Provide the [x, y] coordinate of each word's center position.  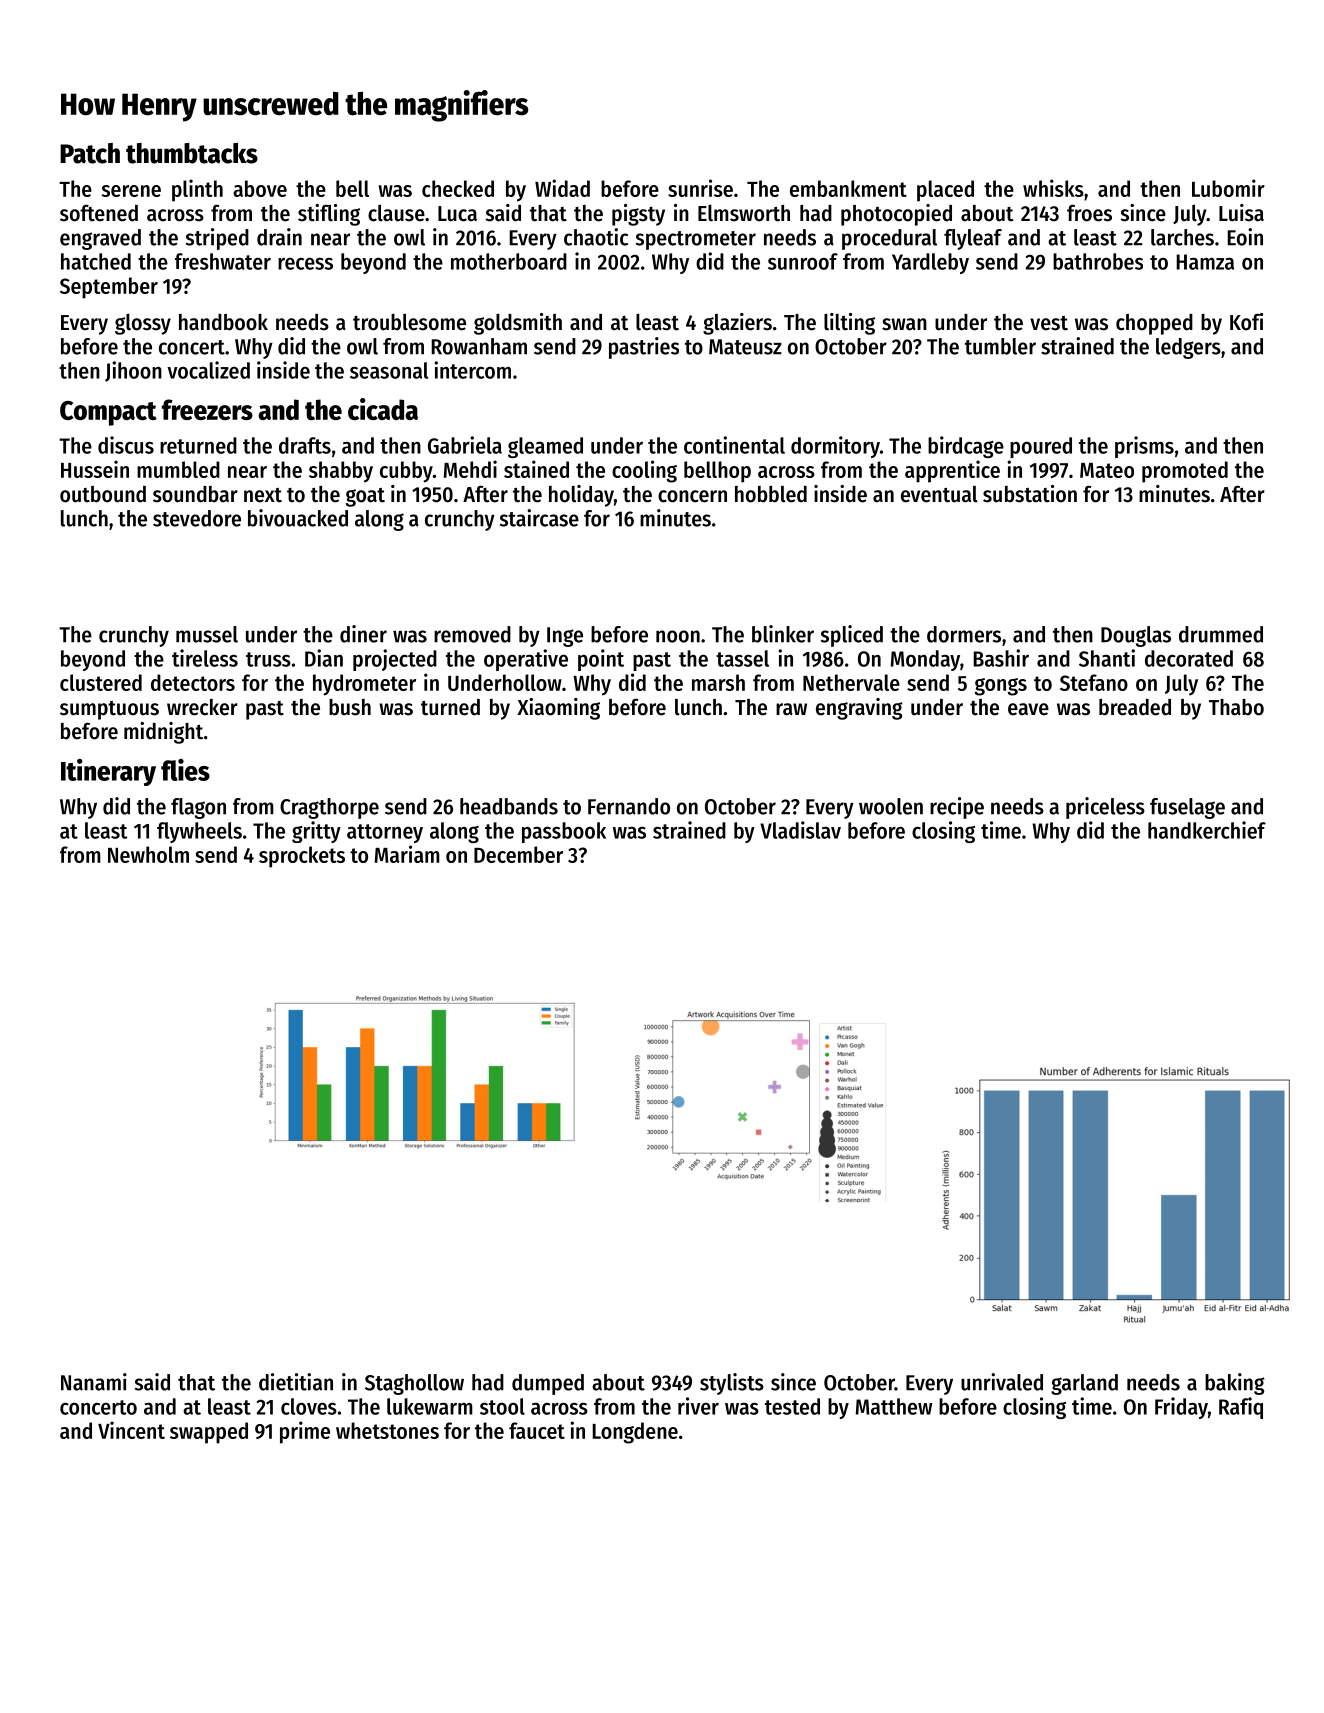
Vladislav [800, 830]
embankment [848, 188]
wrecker [202, 707]
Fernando [629, 806]
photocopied [896, 215]
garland [1084, 1384]
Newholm [148, 854]
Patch [90, 153]
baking [1234, 1384]
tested [792, 1406]
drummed [1221, 634]
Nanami [94, 1382]
